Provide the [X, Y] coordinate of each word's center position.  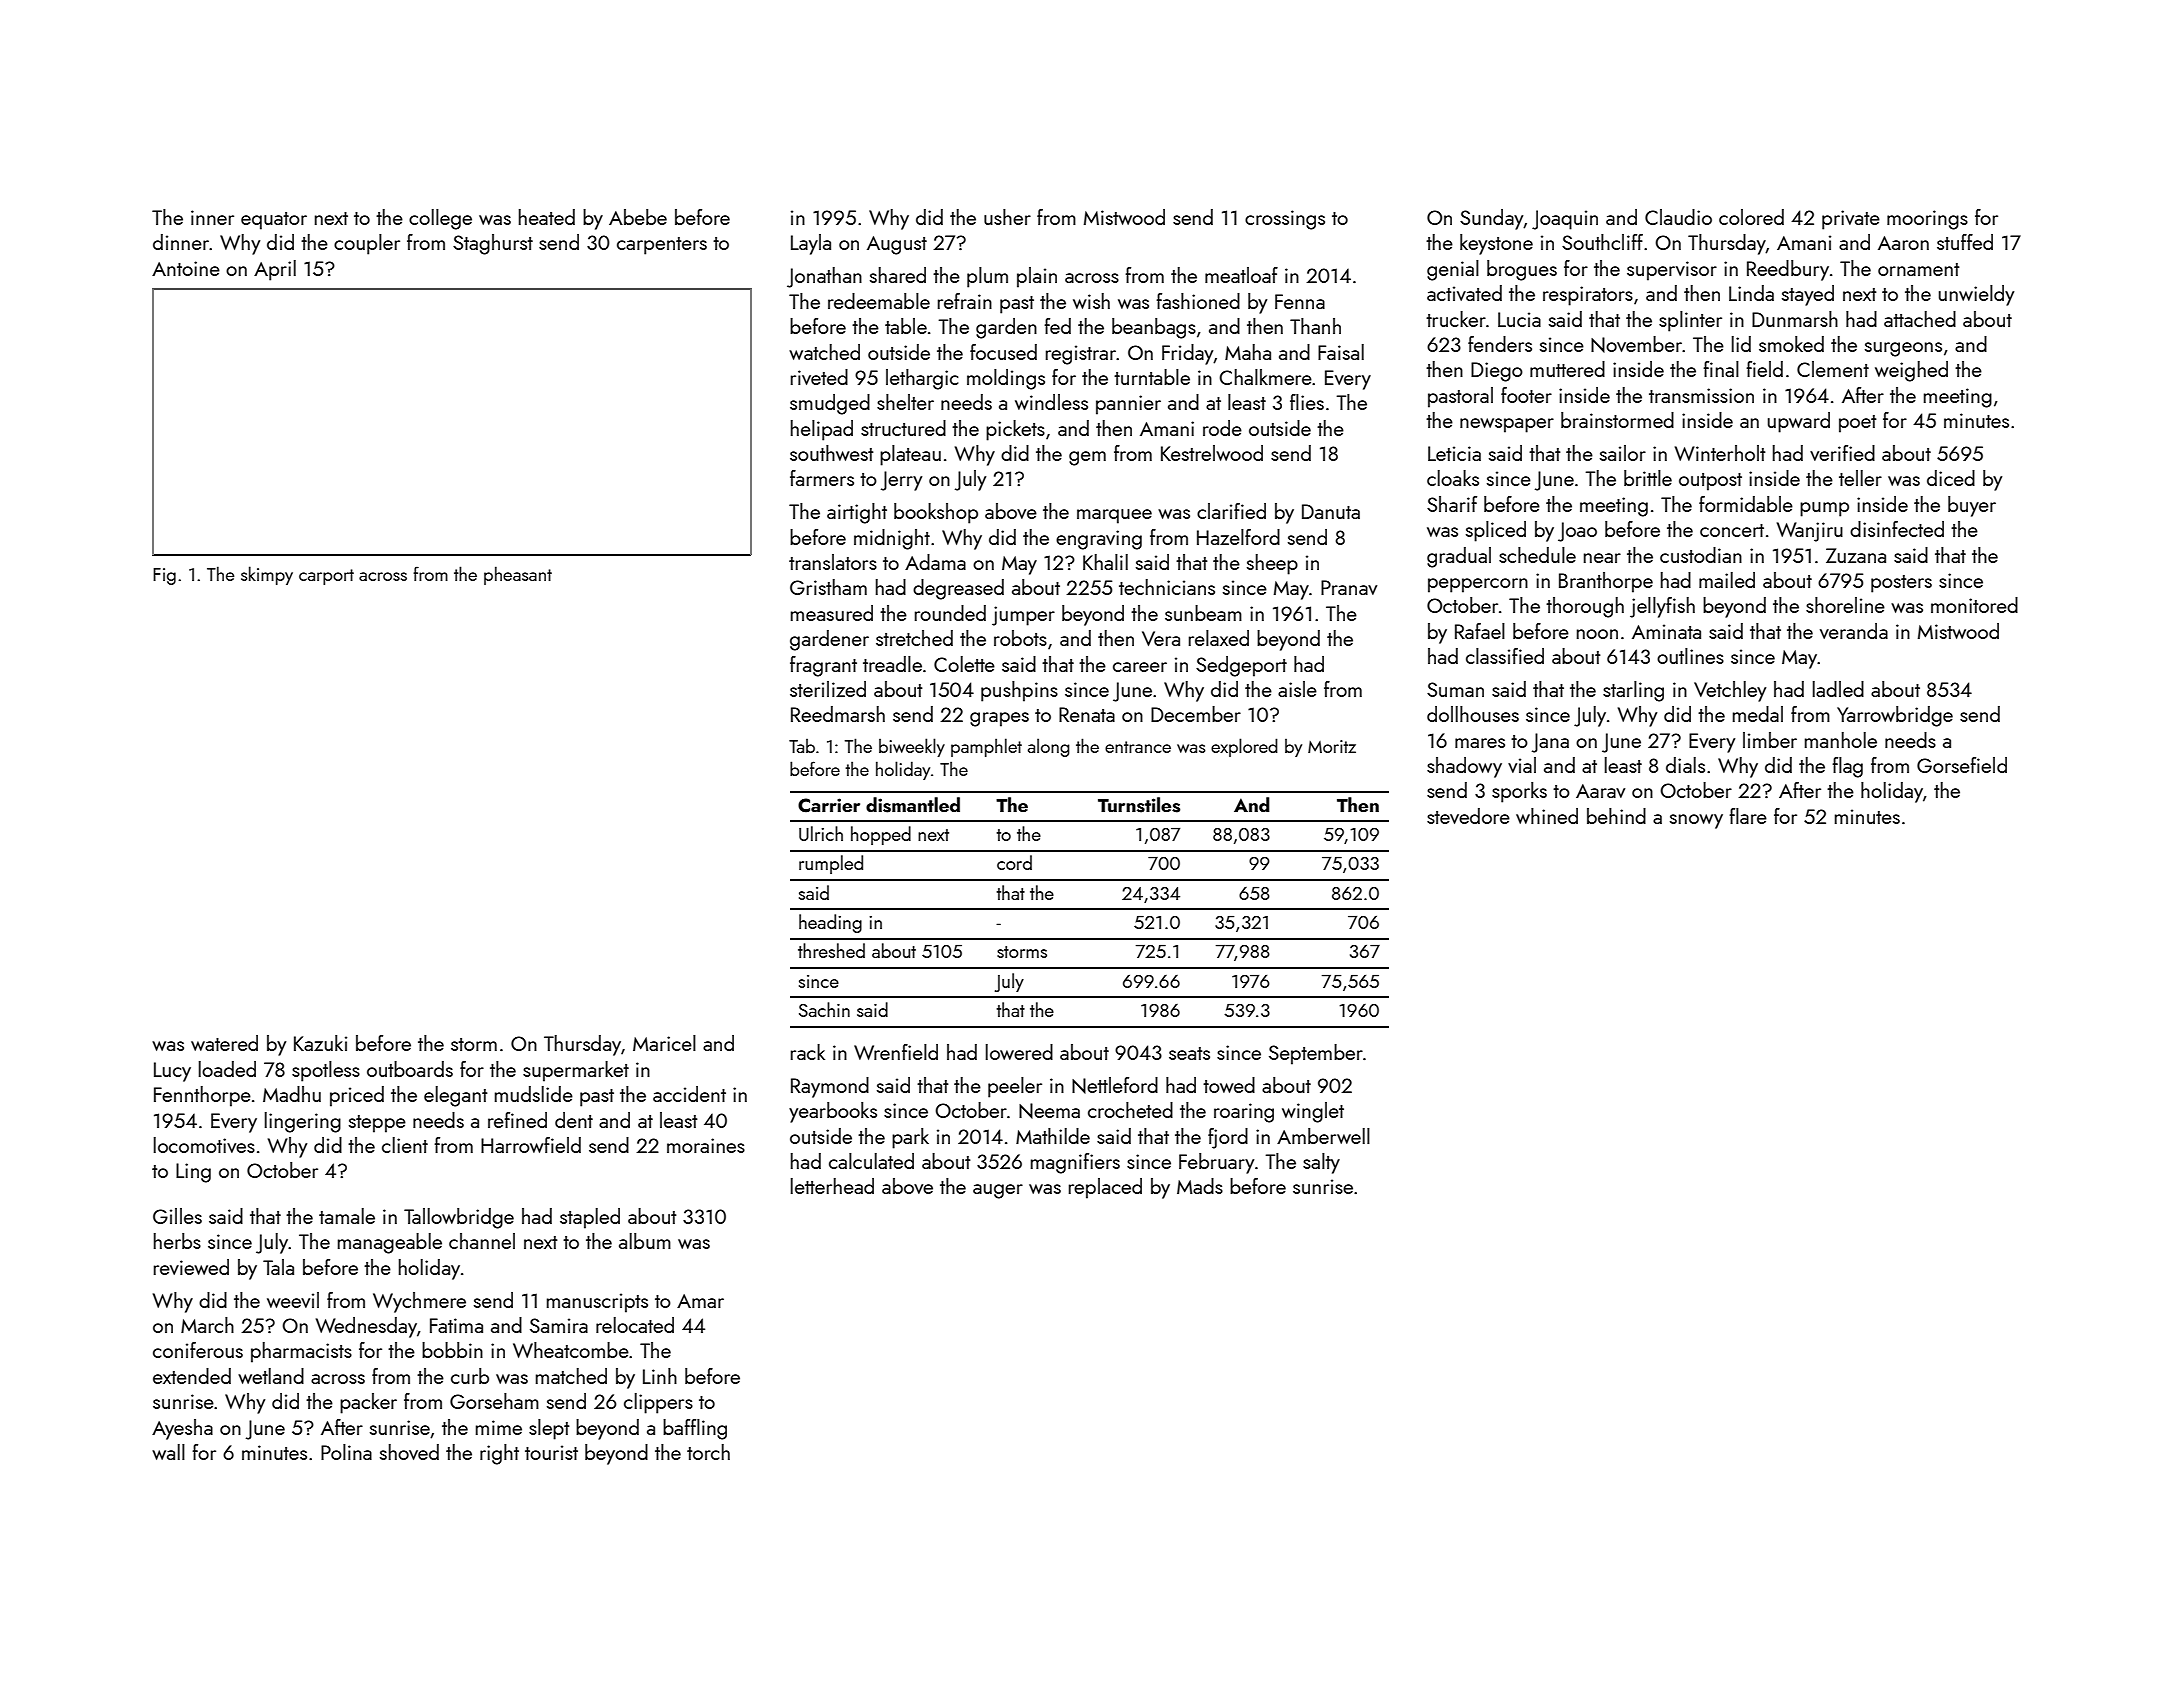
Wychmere [419, 1302]
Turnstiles [1139, 805]
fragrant [823, 666]
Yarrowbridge [1895, 716]
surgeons [1903, 349]
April [275, 270]
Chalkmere [1265, 377]
